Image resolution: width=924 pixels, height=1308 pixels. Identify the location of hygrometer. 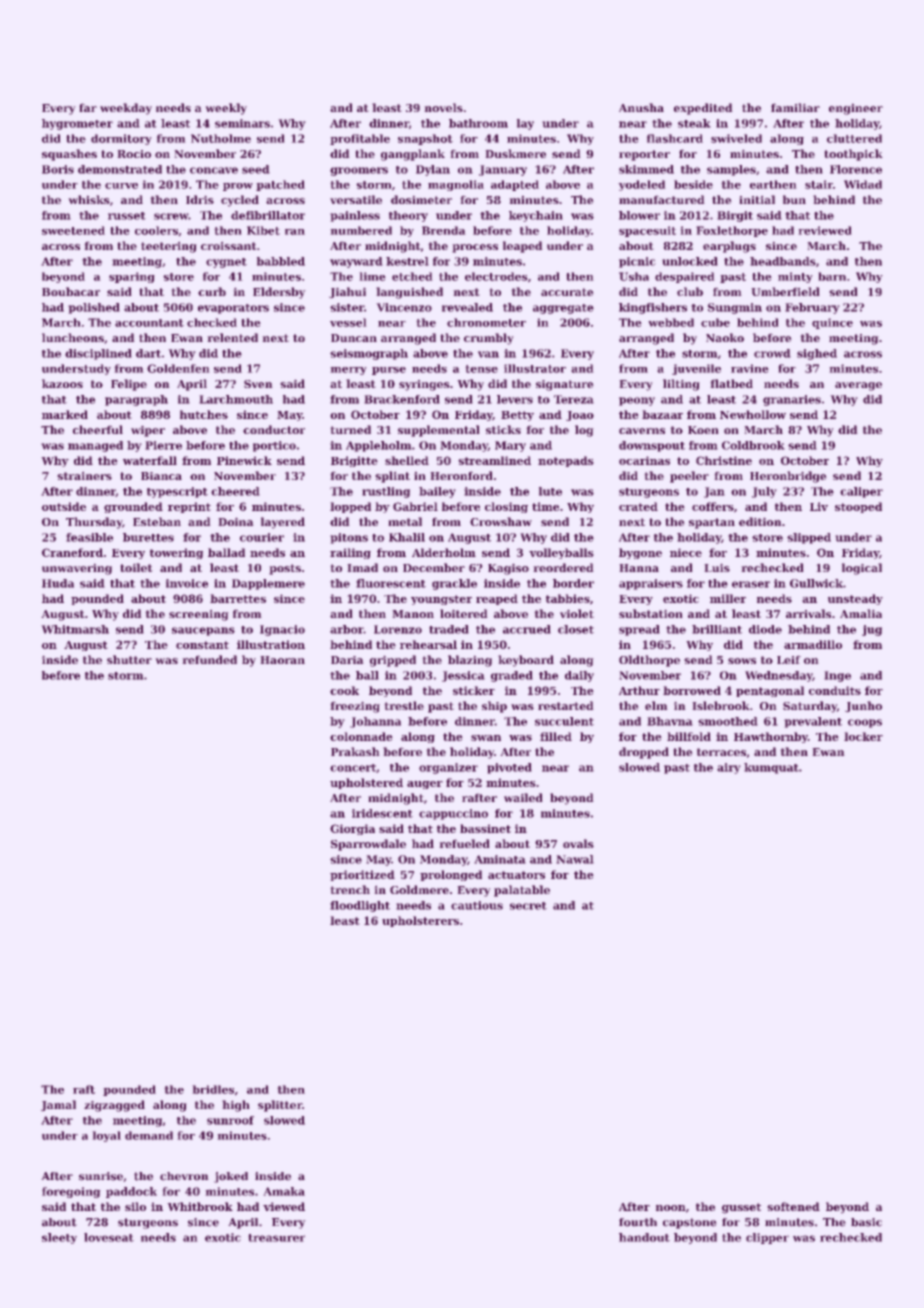
(77, 124).
